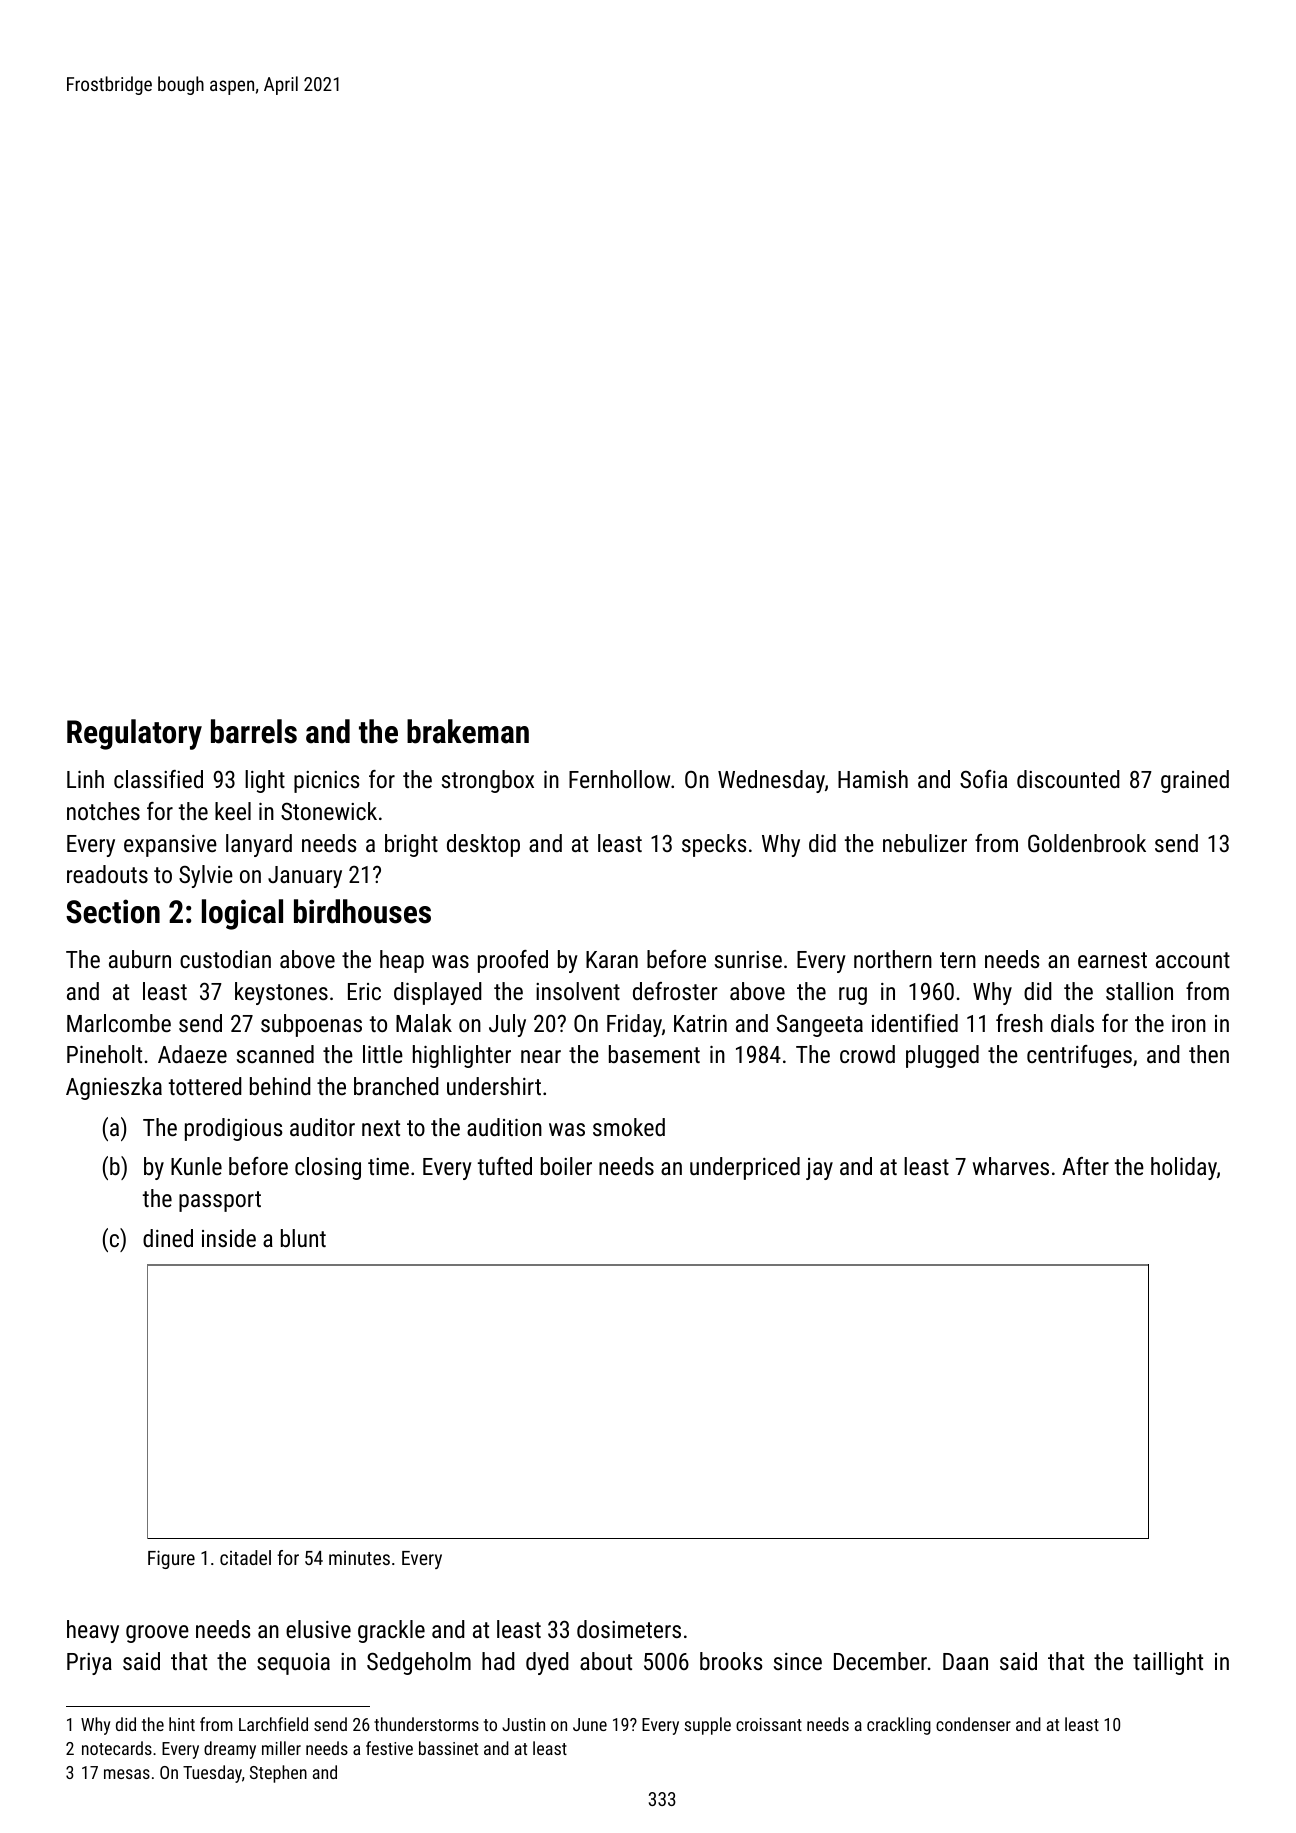  What do you see at coordinates (278, 1774) in the image?
I see `Stephen` at bounding box center [278, 1774].
